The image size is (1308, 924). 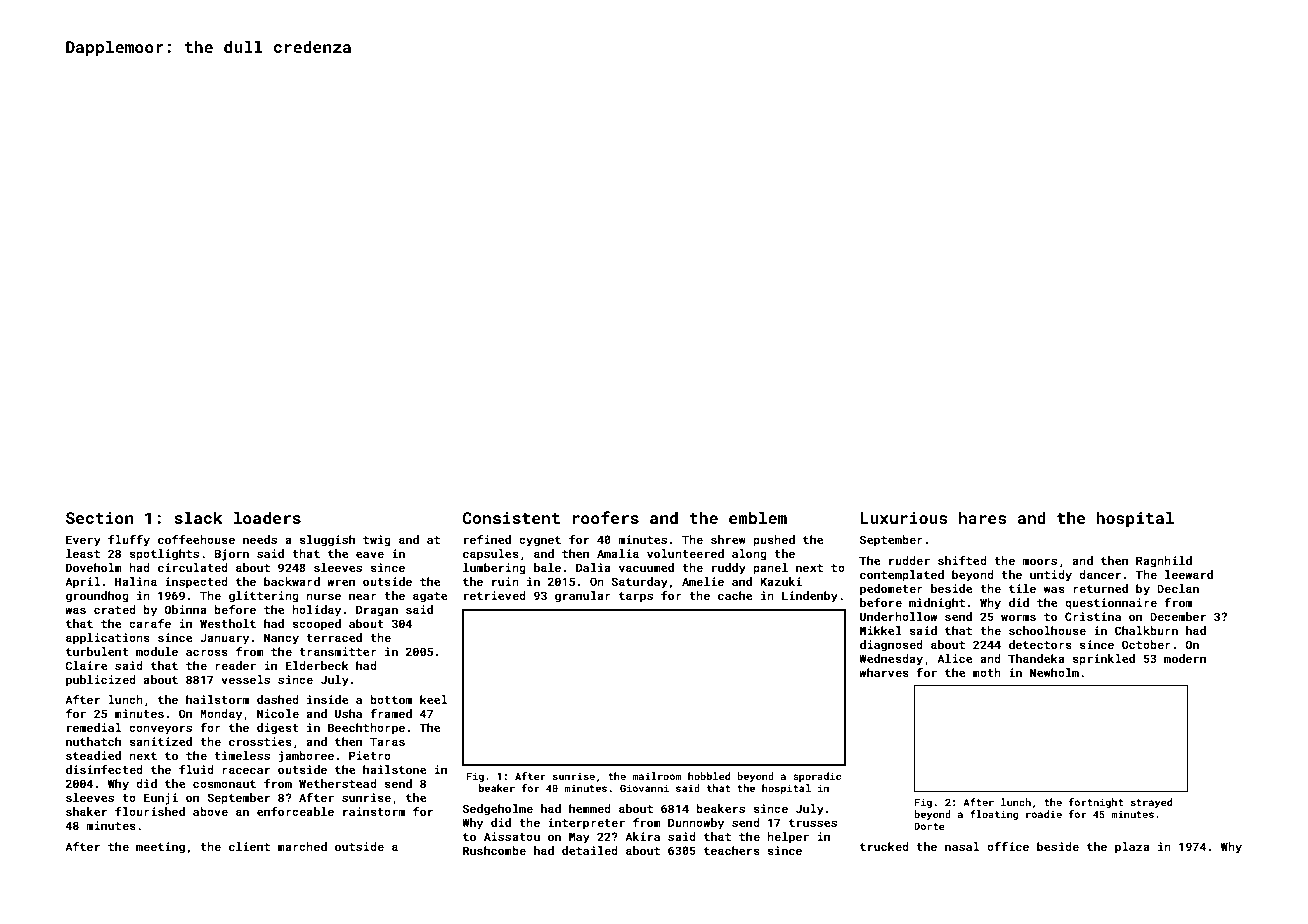 What do you see at coordinates (246, 770) in the screenshot?
I see `racecar` at bounding box center [246, 770].
